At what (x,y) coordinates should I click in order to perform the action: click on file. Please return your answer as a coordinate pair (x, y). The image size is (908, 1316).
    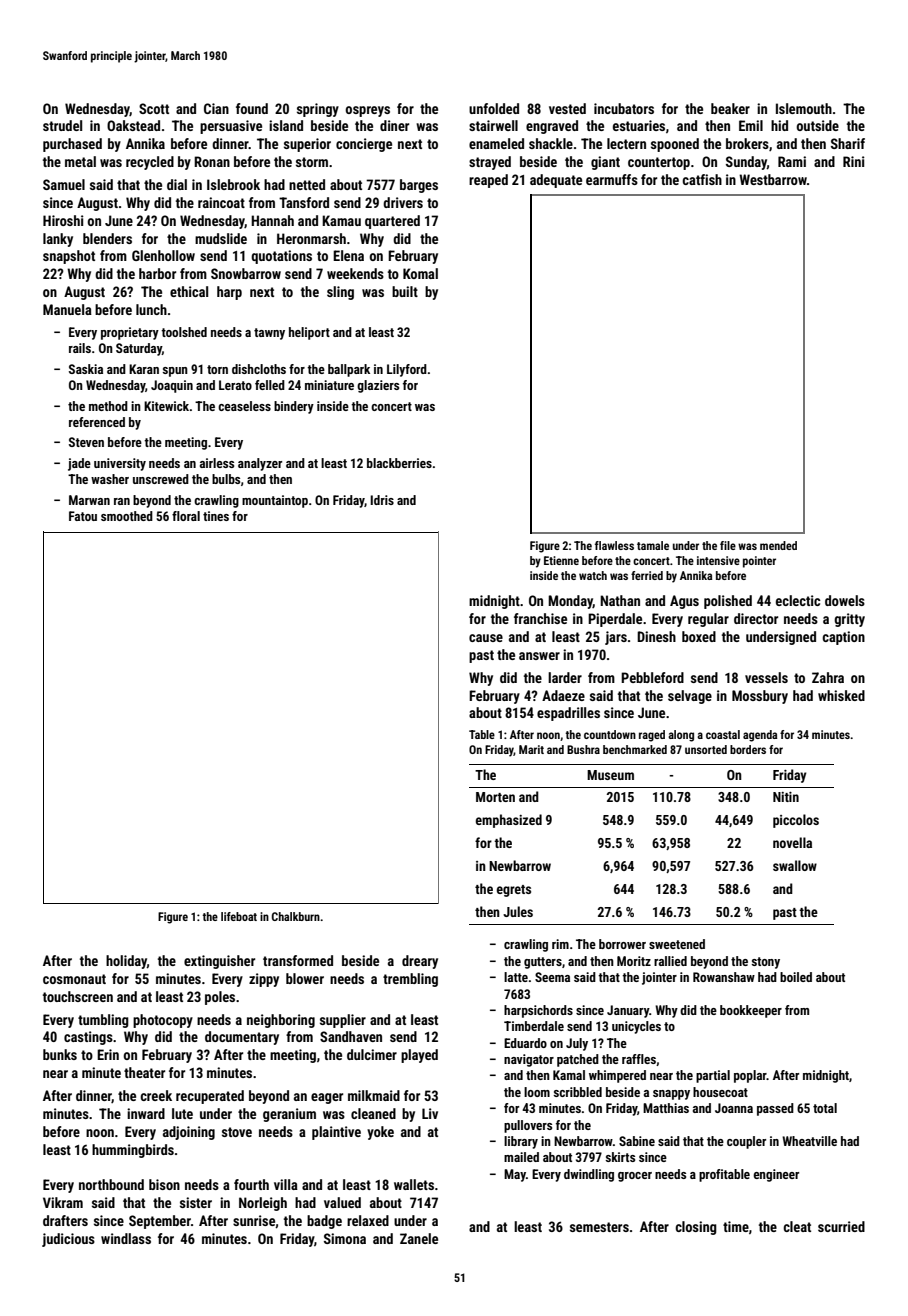
    Looking at the image, I should click on (728, 545).
